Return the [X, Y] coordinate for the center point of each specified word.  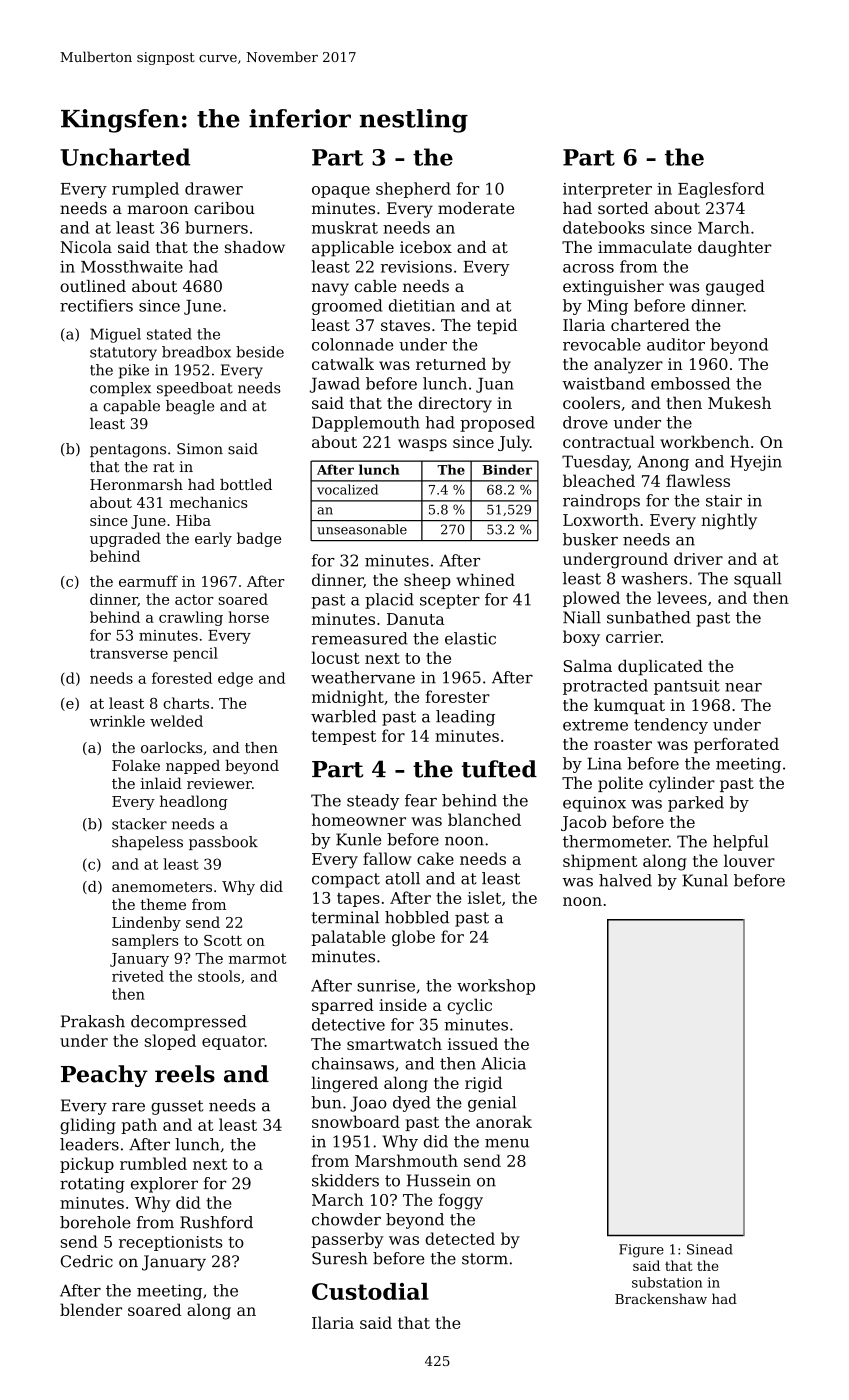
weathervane [363, 677]
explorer [164, 1185]
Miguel [115, 335]
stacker [139, 824]
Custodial [370, 1291]
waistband [603, 383]
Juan [495, 385]
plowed [591, 599]
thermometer [616, 841]
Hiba [193, 520]
